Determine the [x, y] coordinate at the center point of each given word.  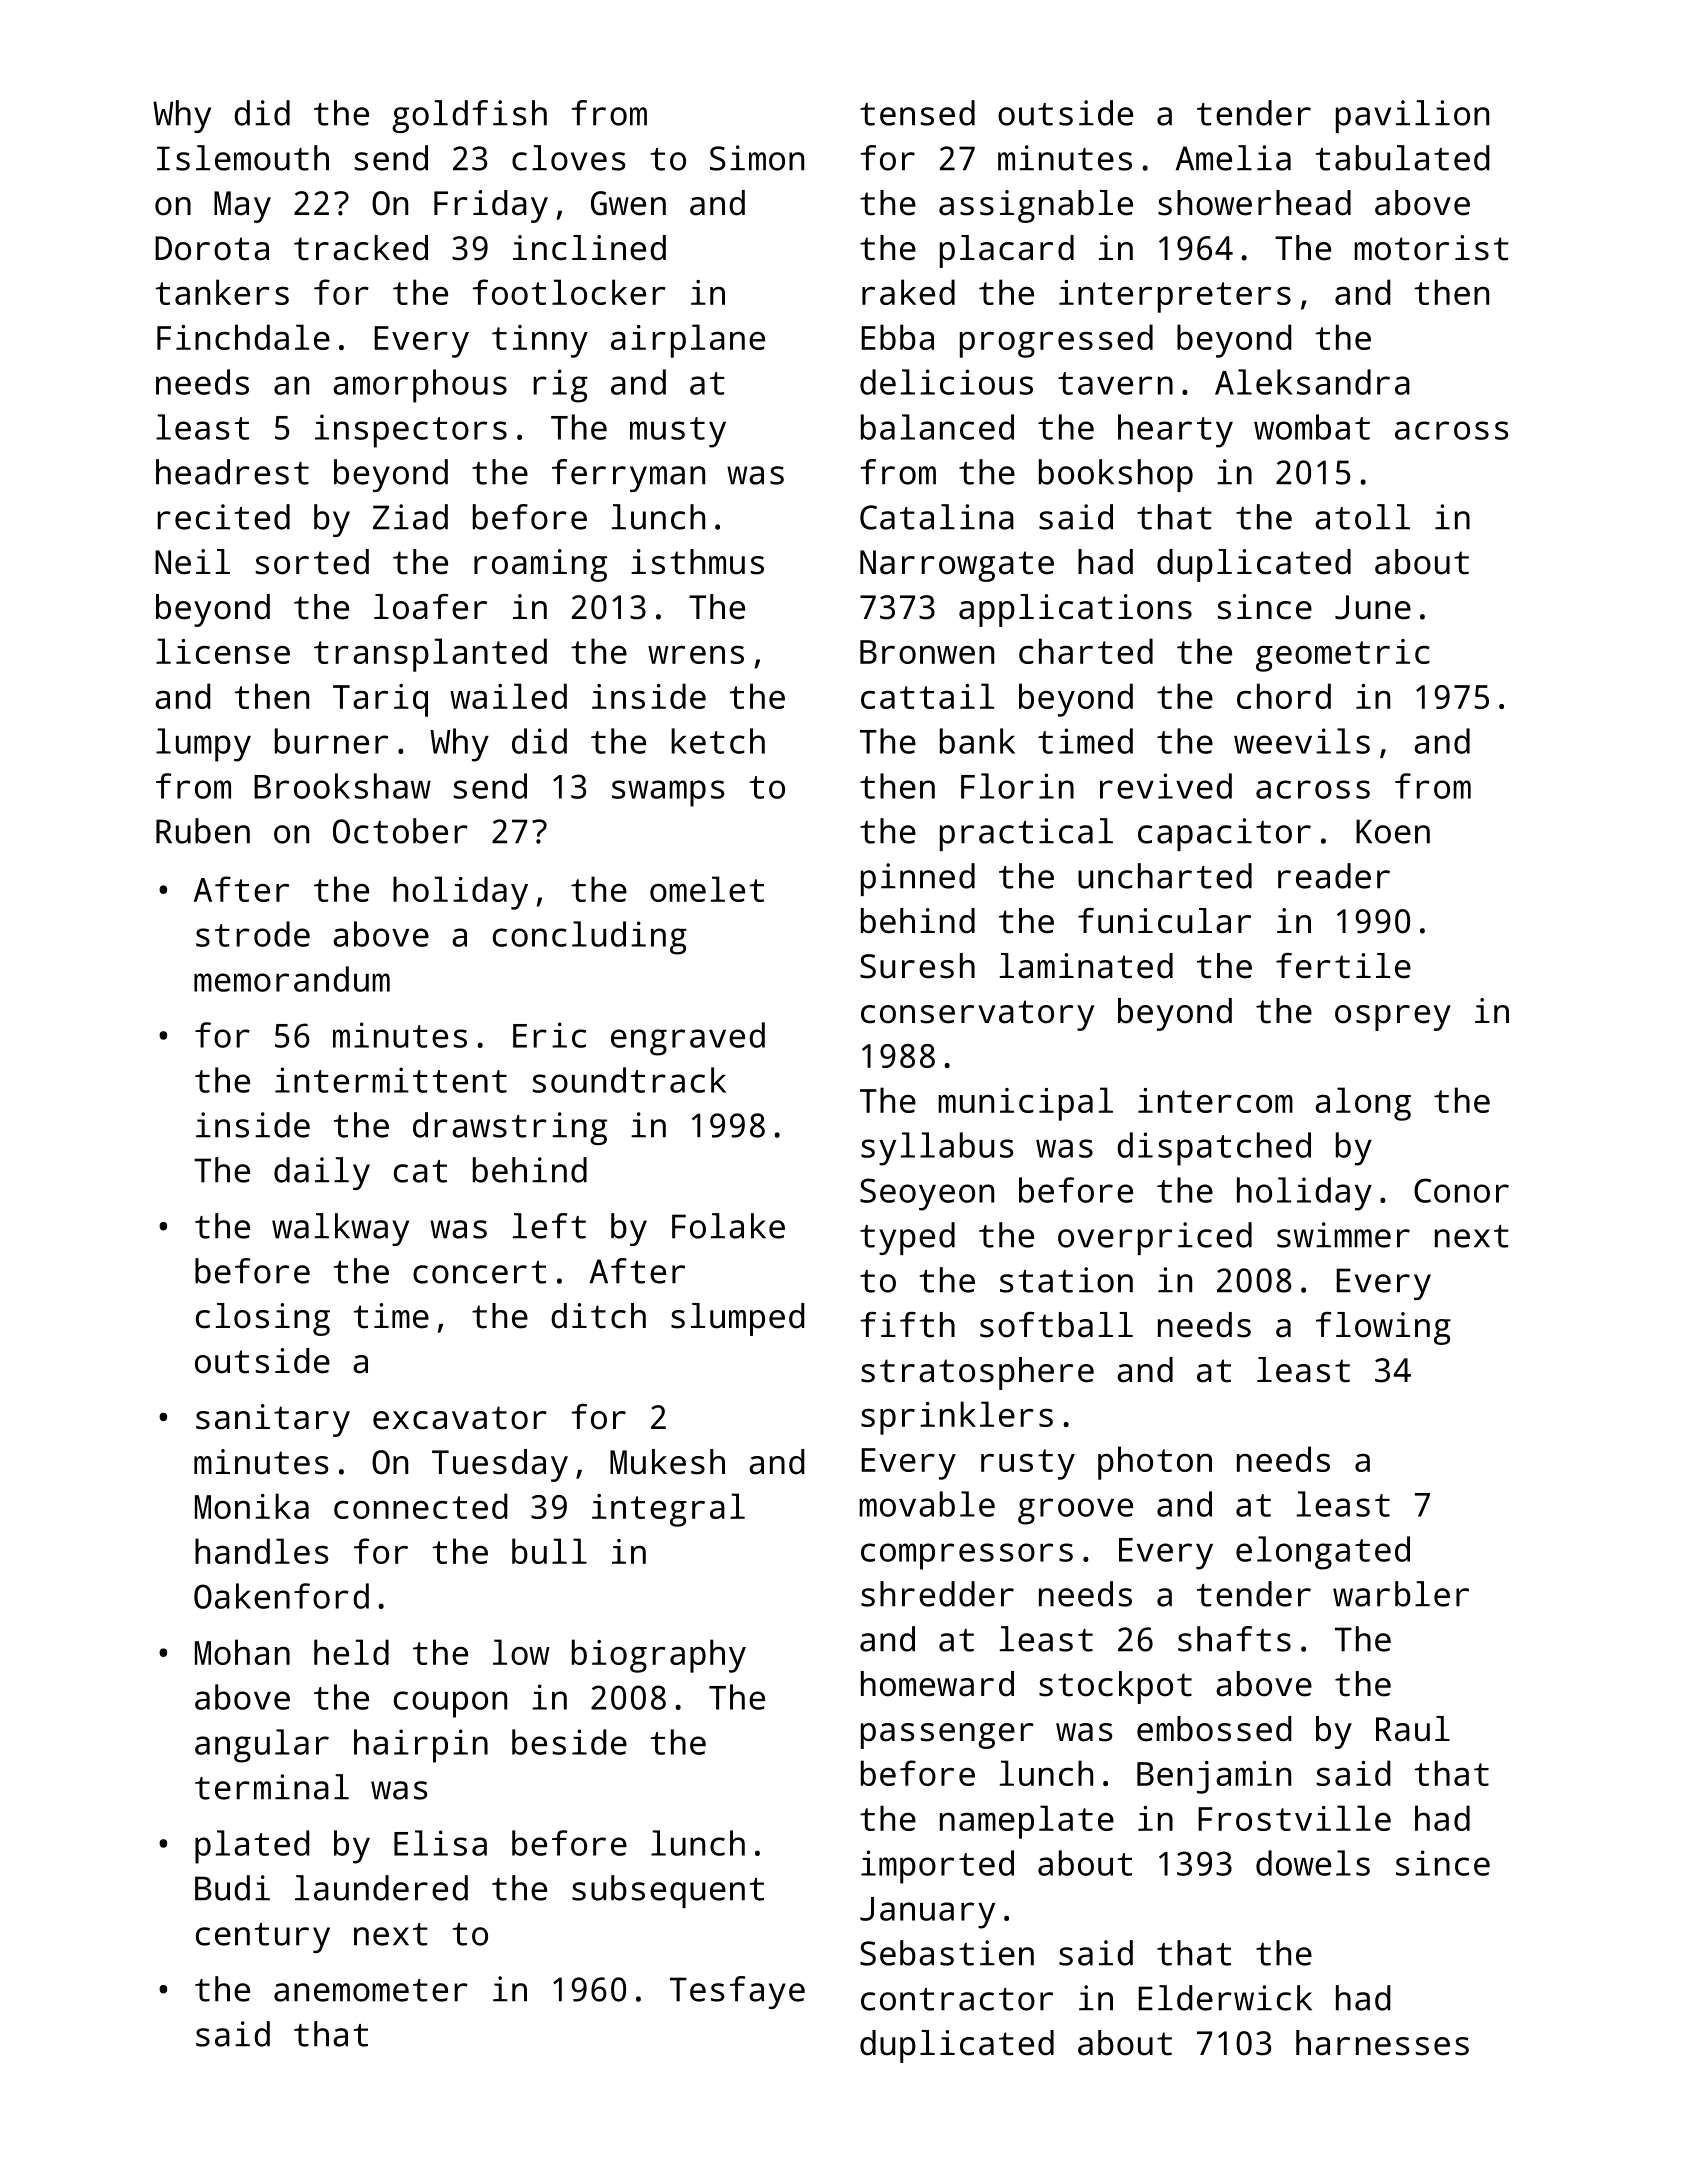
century [263, 1938]
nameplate [1027, 1822]
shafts [1234, 1639]
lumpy [203, 745]
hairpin [421, 1746]
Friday [491, 206]
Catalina [937, 517]
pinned [918, 879]
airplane [688, 341]
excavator [460, 1418]
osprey [1393, 1018]
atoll [1362, 517]
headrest [232, 472]
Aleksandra [1312, 382]
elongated [1323, 1553]
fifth [908, 1325]
